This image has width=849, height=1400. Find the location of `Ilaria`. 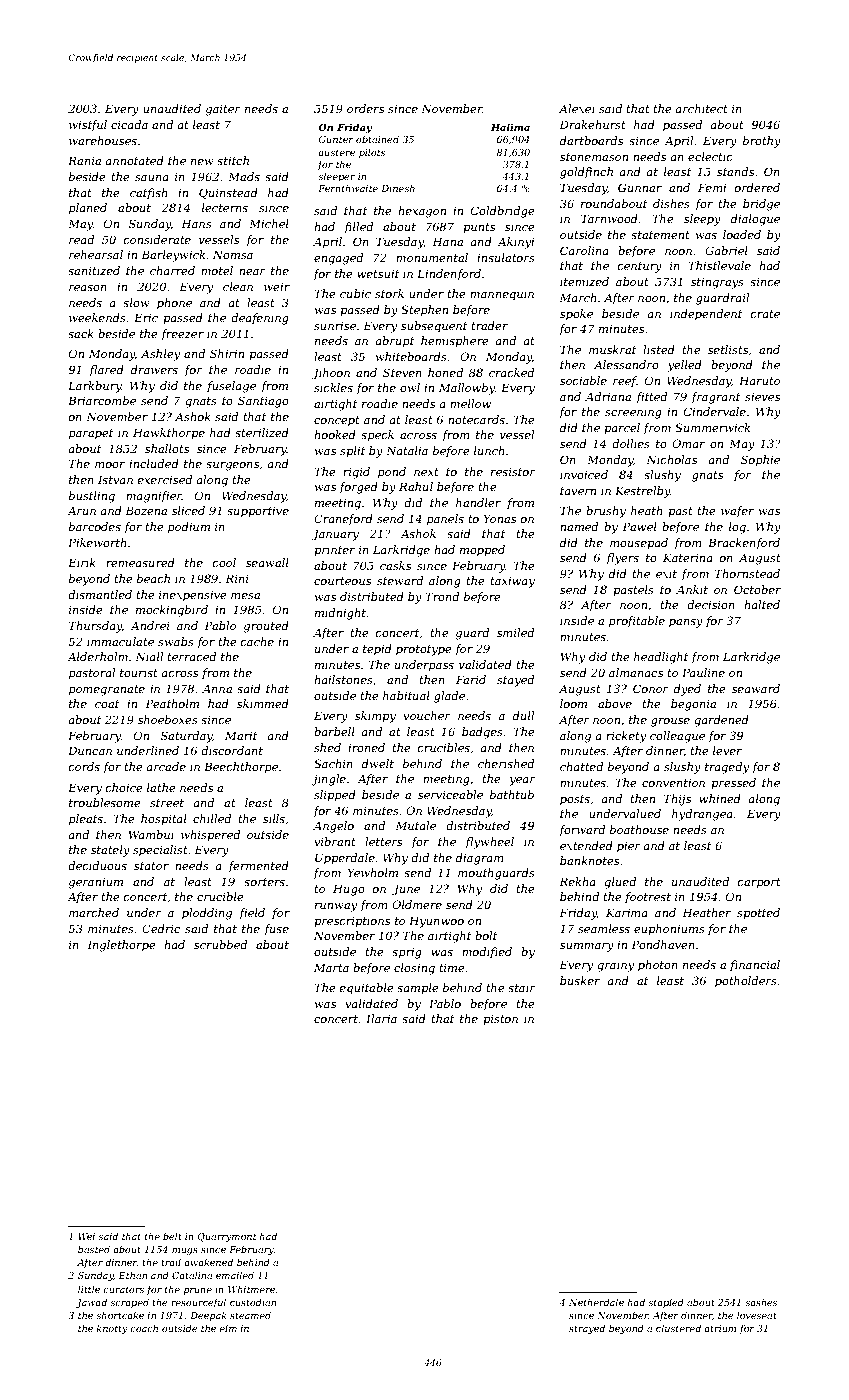

Ilaria is located at coordinates (381, 1018).
